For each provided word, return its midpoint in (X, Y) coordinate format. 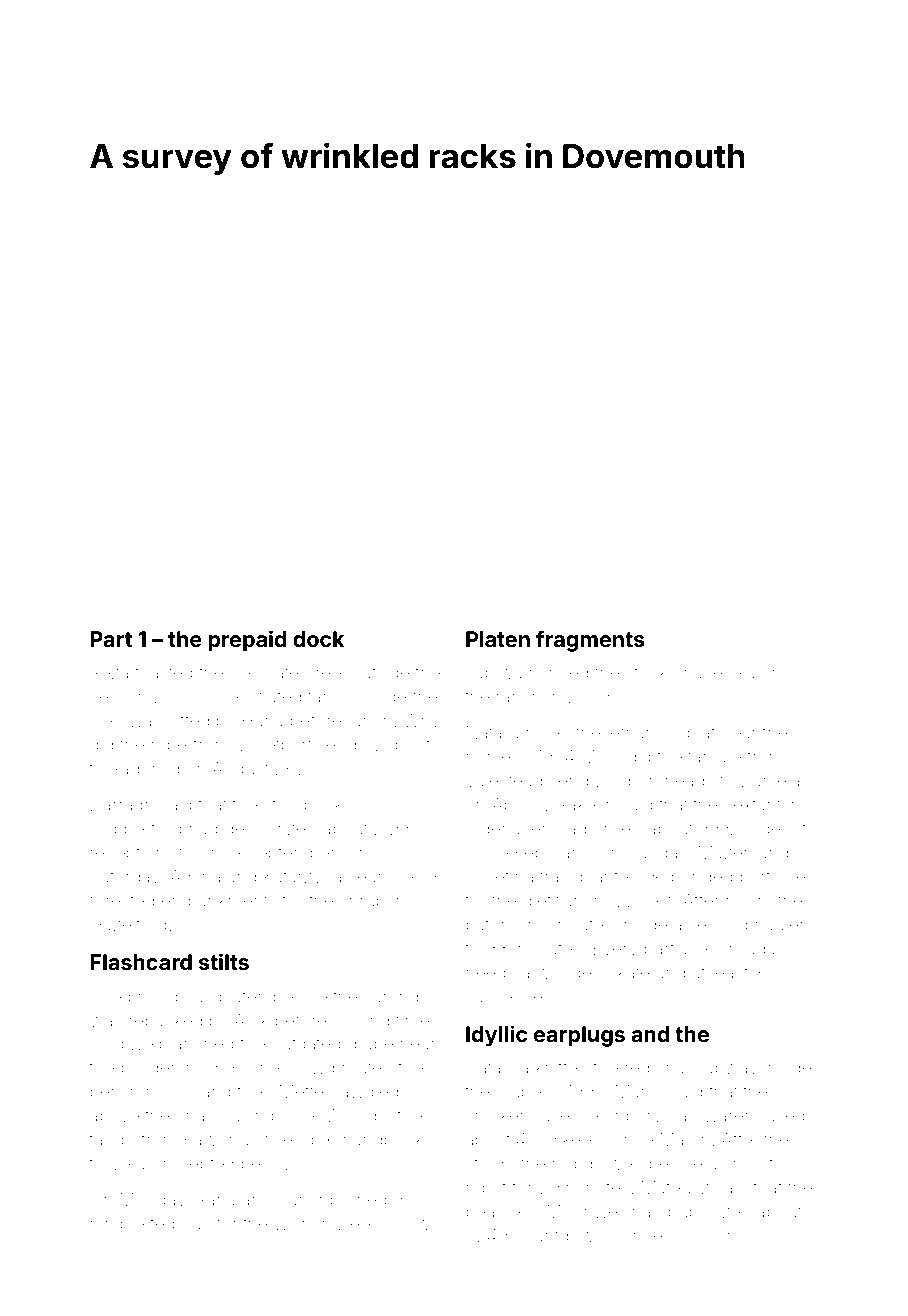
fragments (590, 641)
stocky (652, 675)
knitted (561, 1067)
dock (318, 639)
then (254, 1091)
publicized (709, 1213)
